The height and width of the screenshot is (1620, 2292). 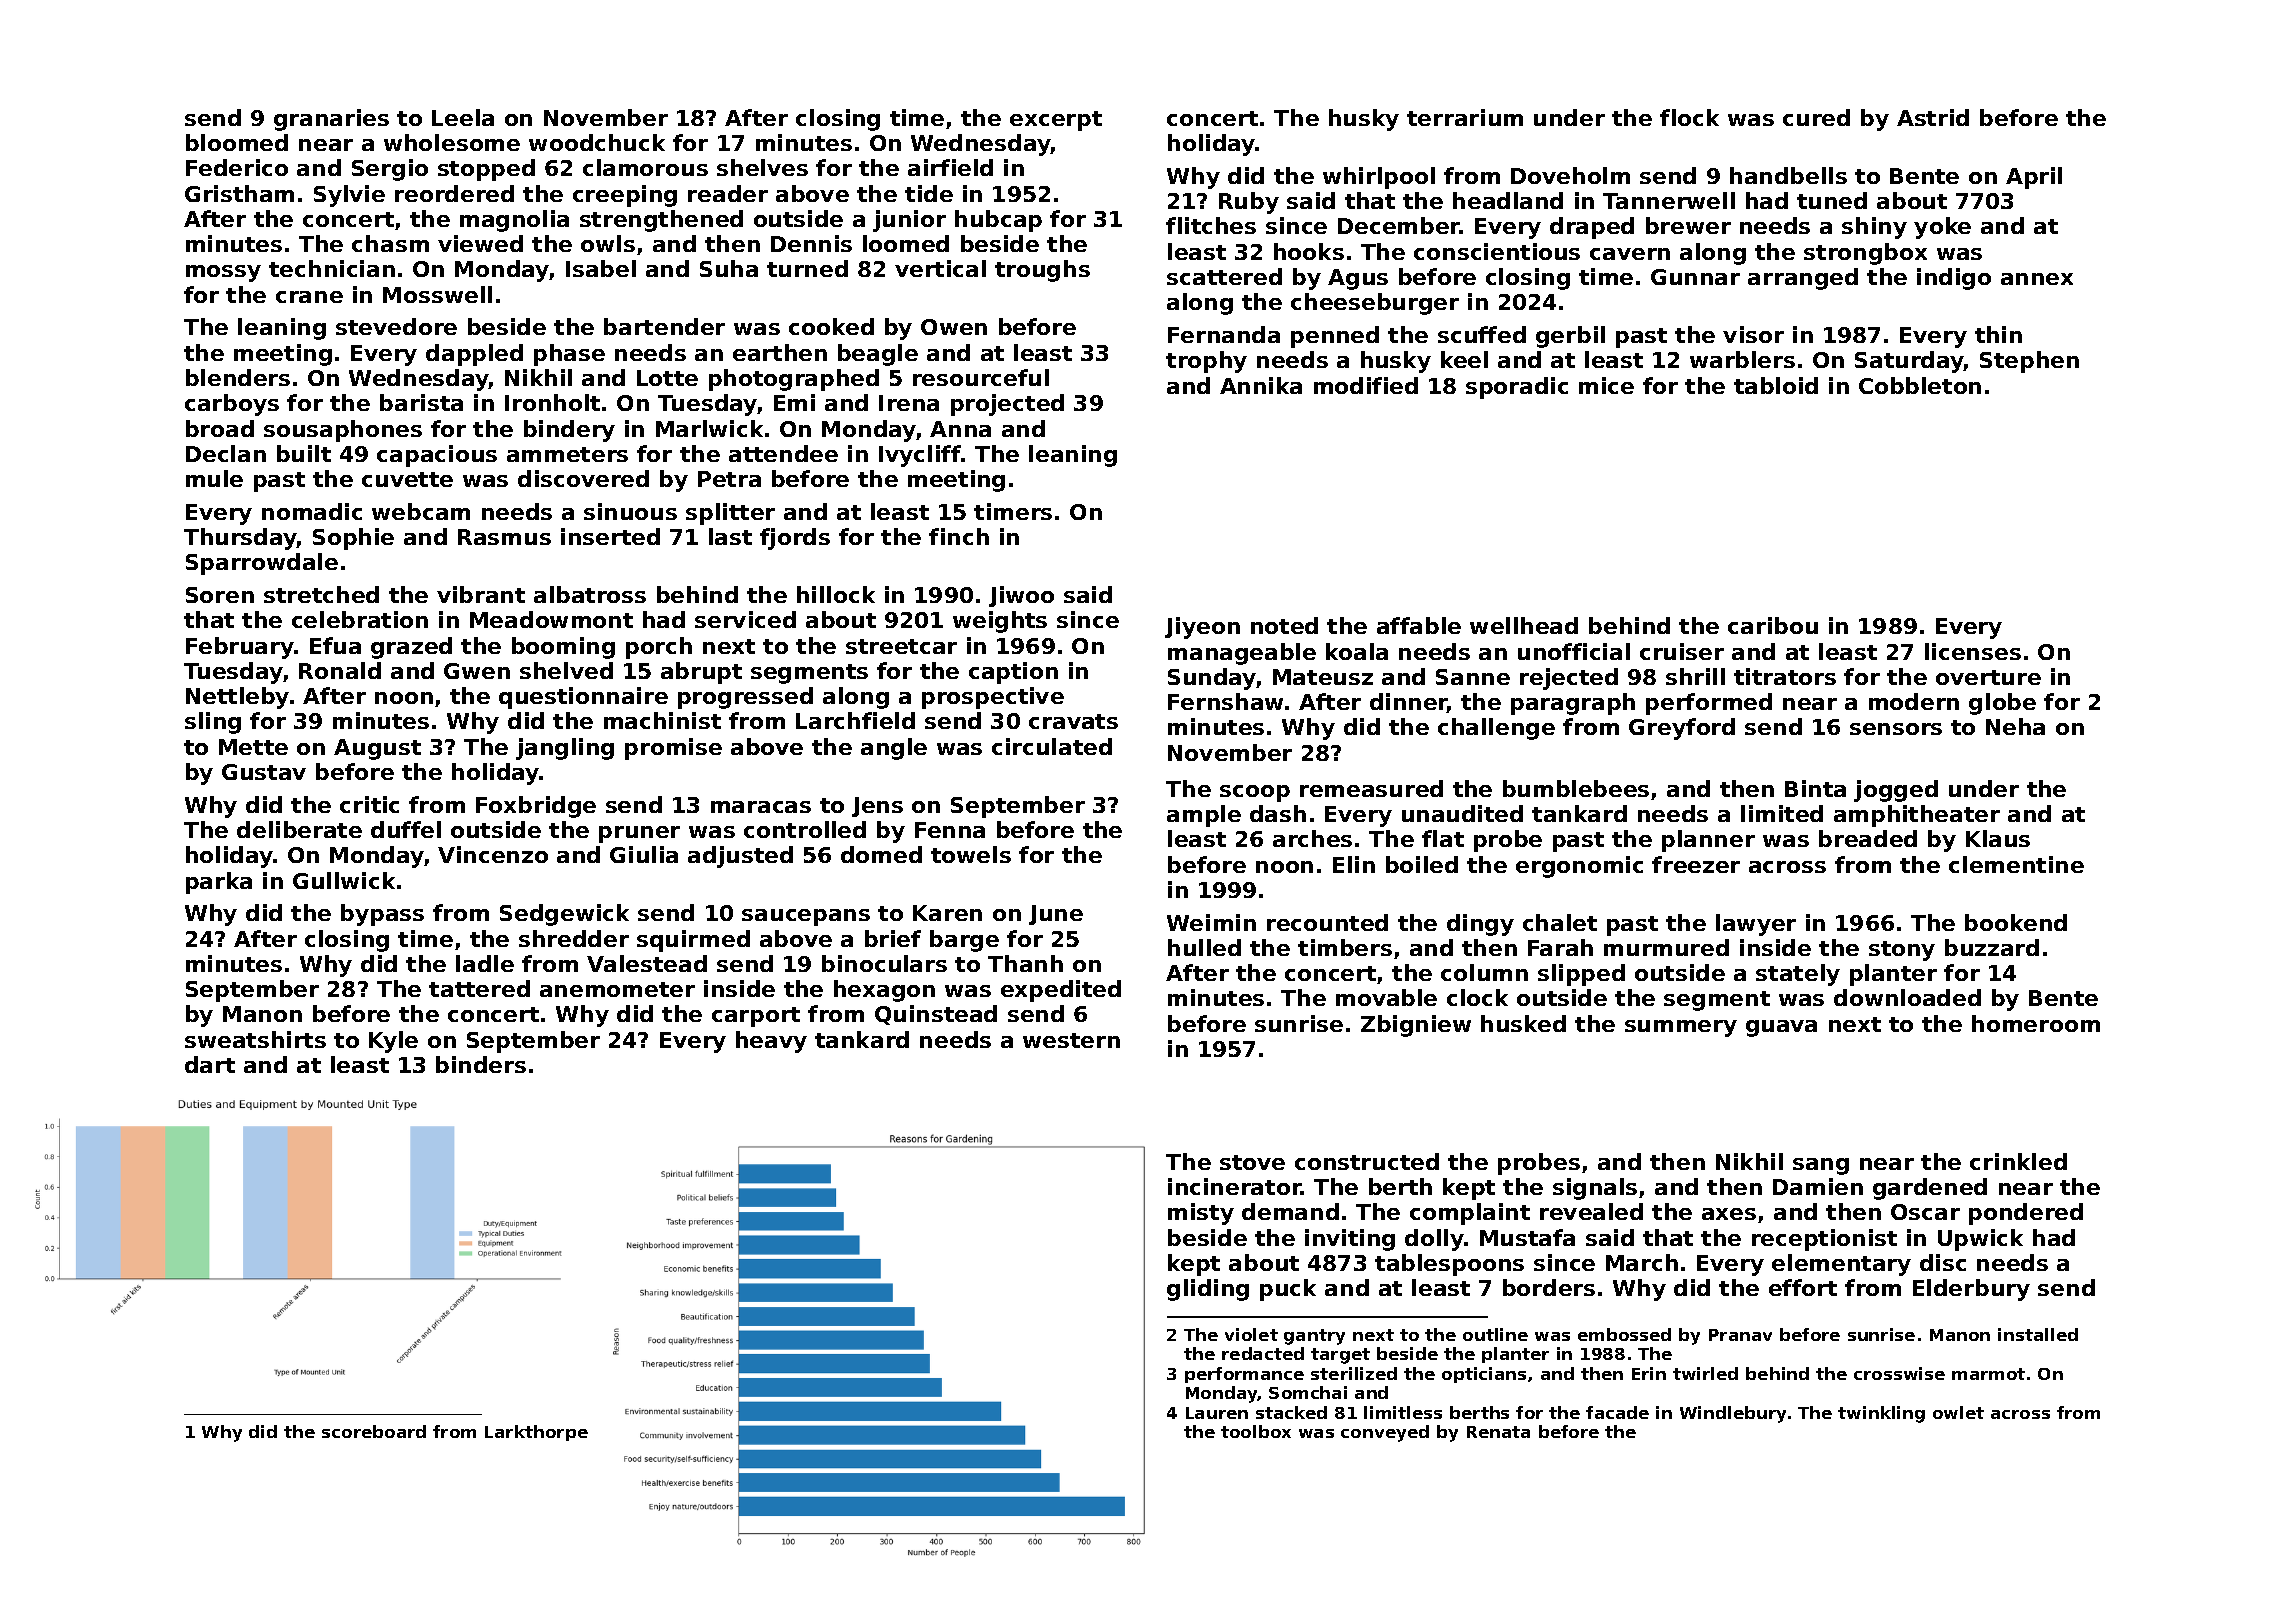 What do you see at coordinates (1007, 405) in the screenshot?
I see `projected` at bounding box center [1007, 405].
